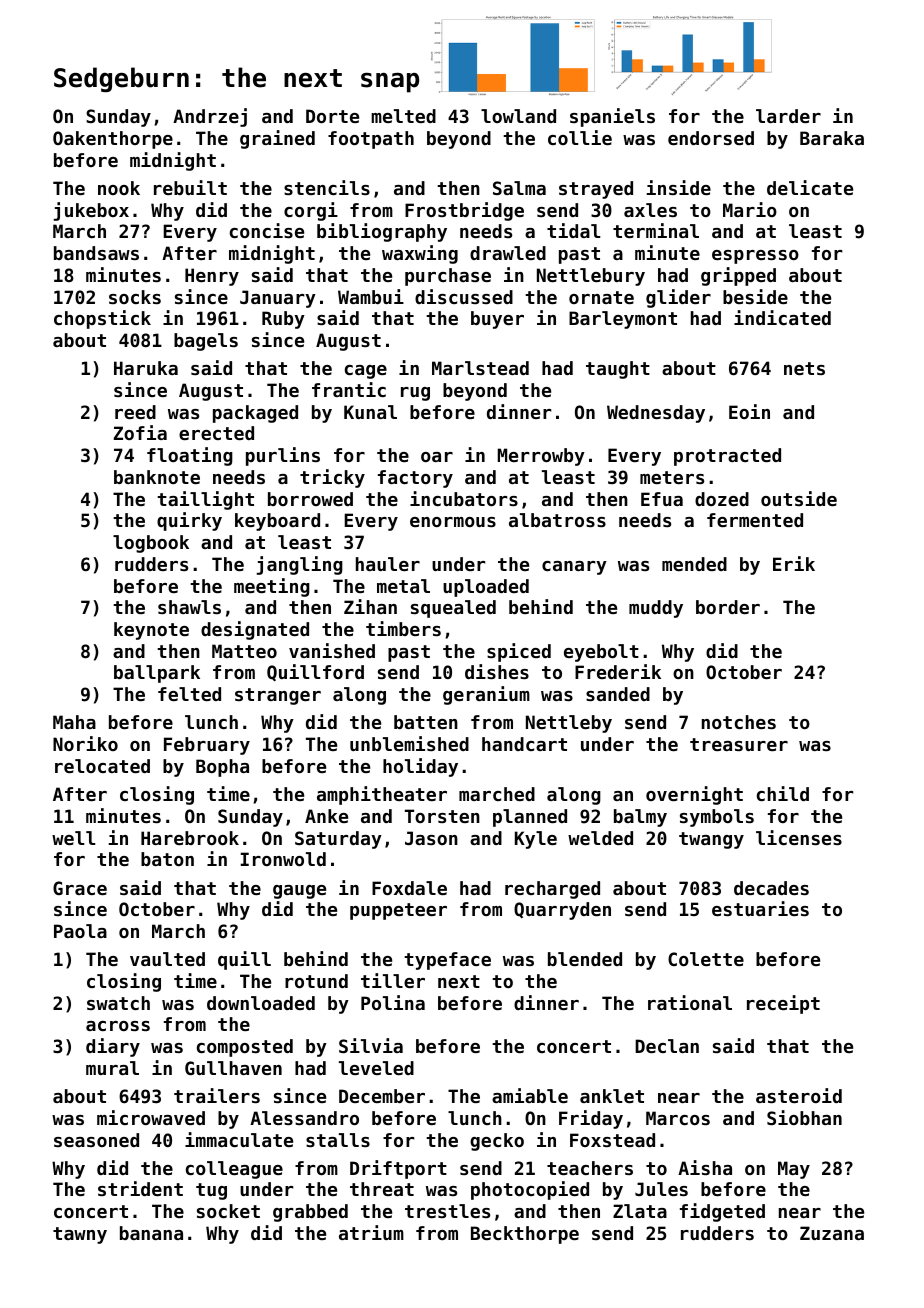 The image size is (924, 1308). I want to click on logbook, so click(151, 544).
